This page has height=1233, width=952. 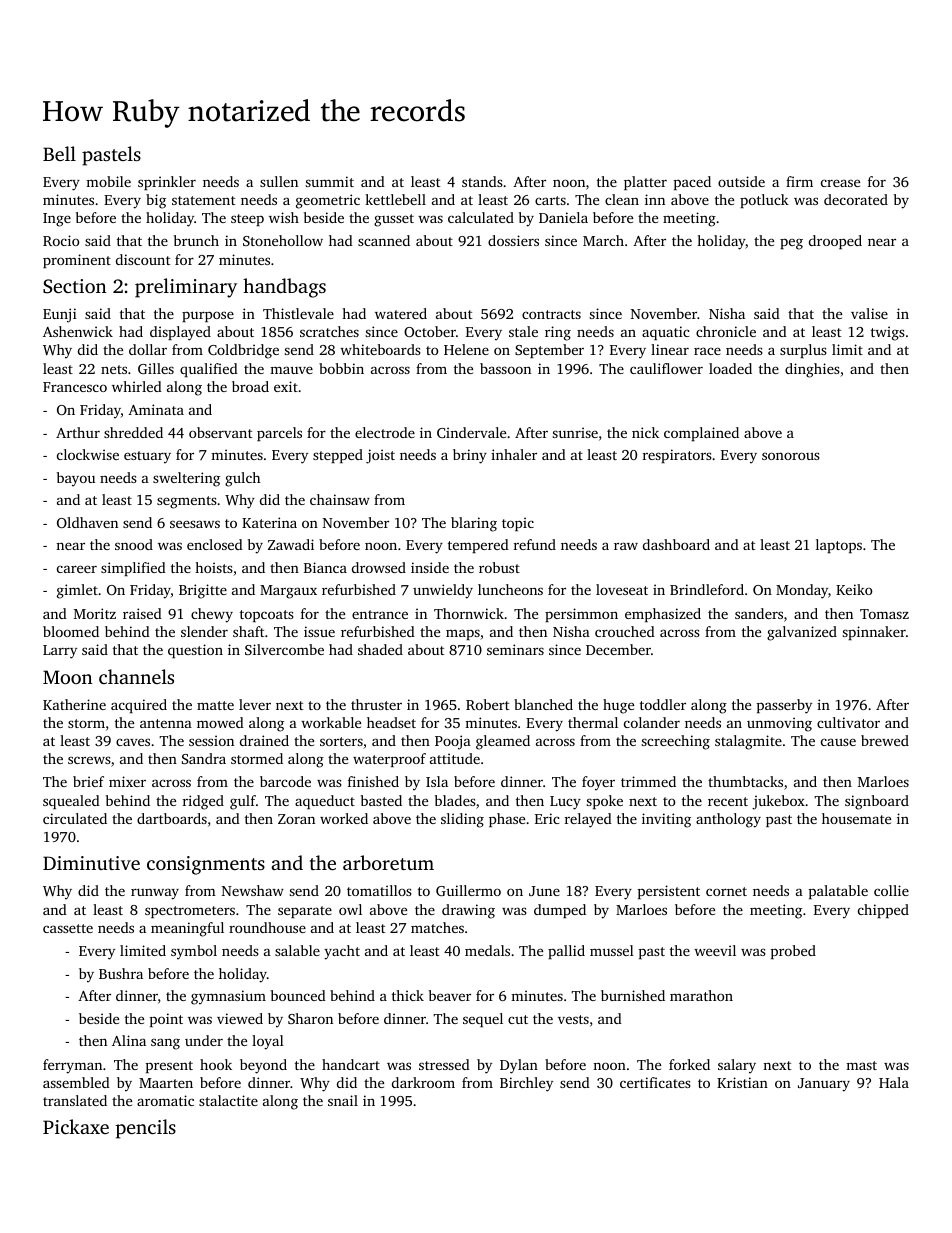 What do you see at coordinates (284, 217) in the page?
I see `wish` at bounding box center [284, 217].
